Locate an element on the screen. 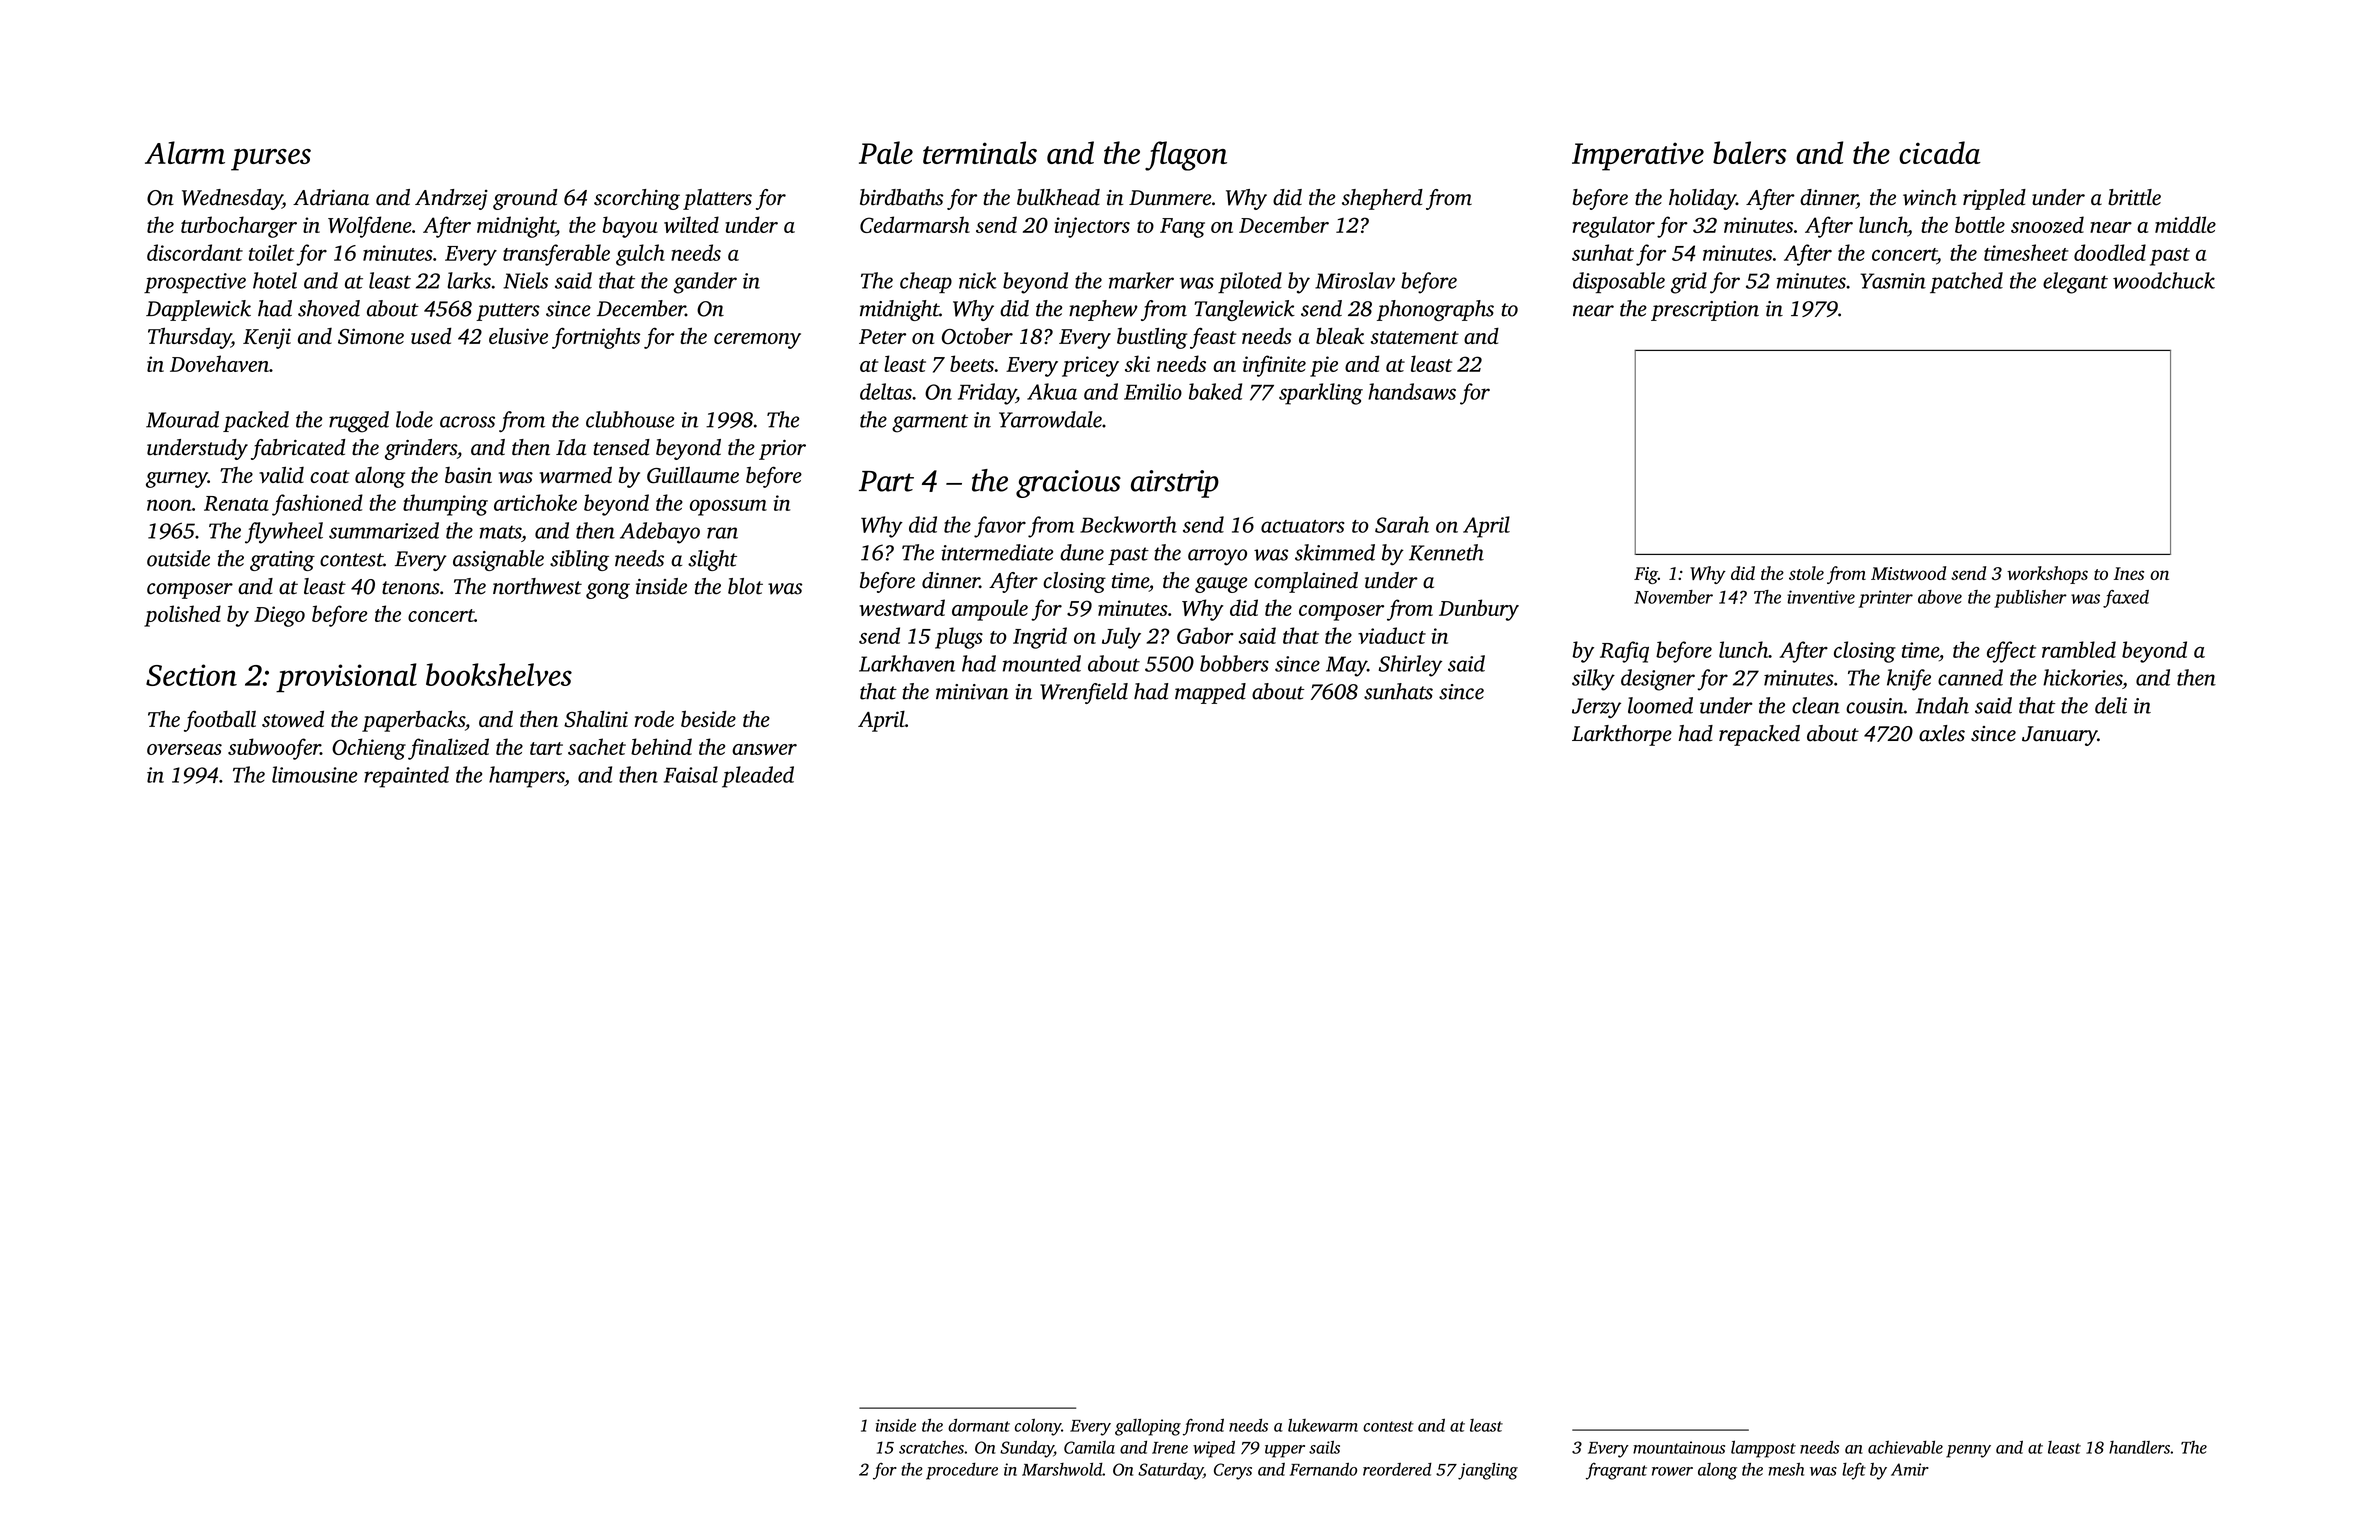  Miroslav is located at coordinates (1355, 280).
